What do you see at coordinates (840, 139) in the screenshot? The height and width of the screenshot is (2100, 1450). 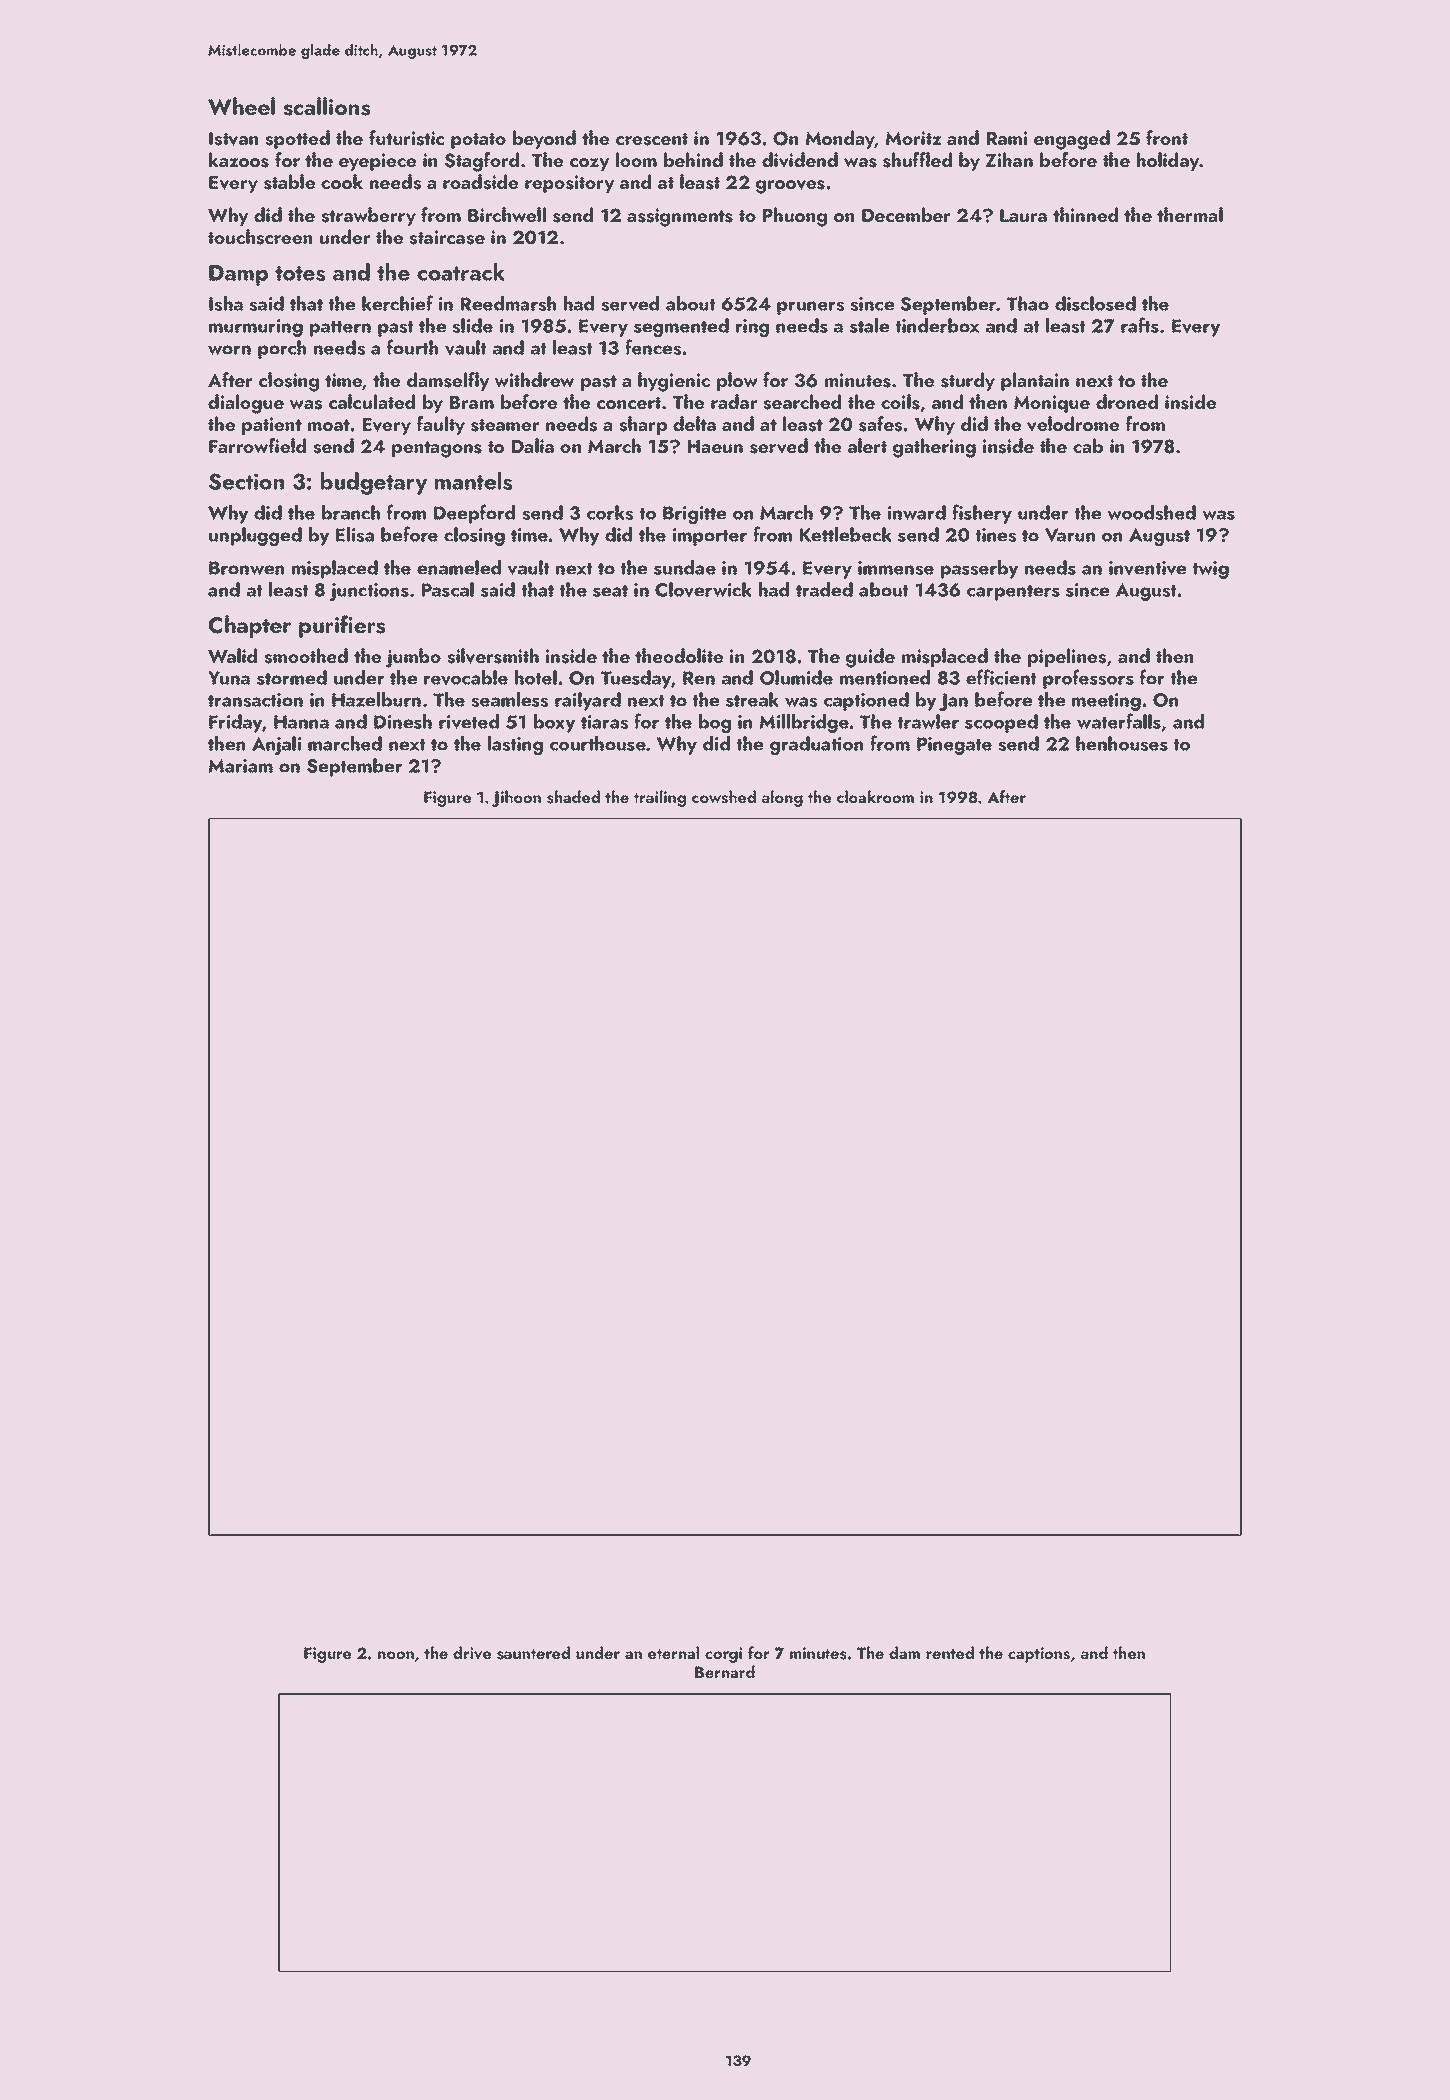 I see `Monday` at bounding box center [840, 139].
